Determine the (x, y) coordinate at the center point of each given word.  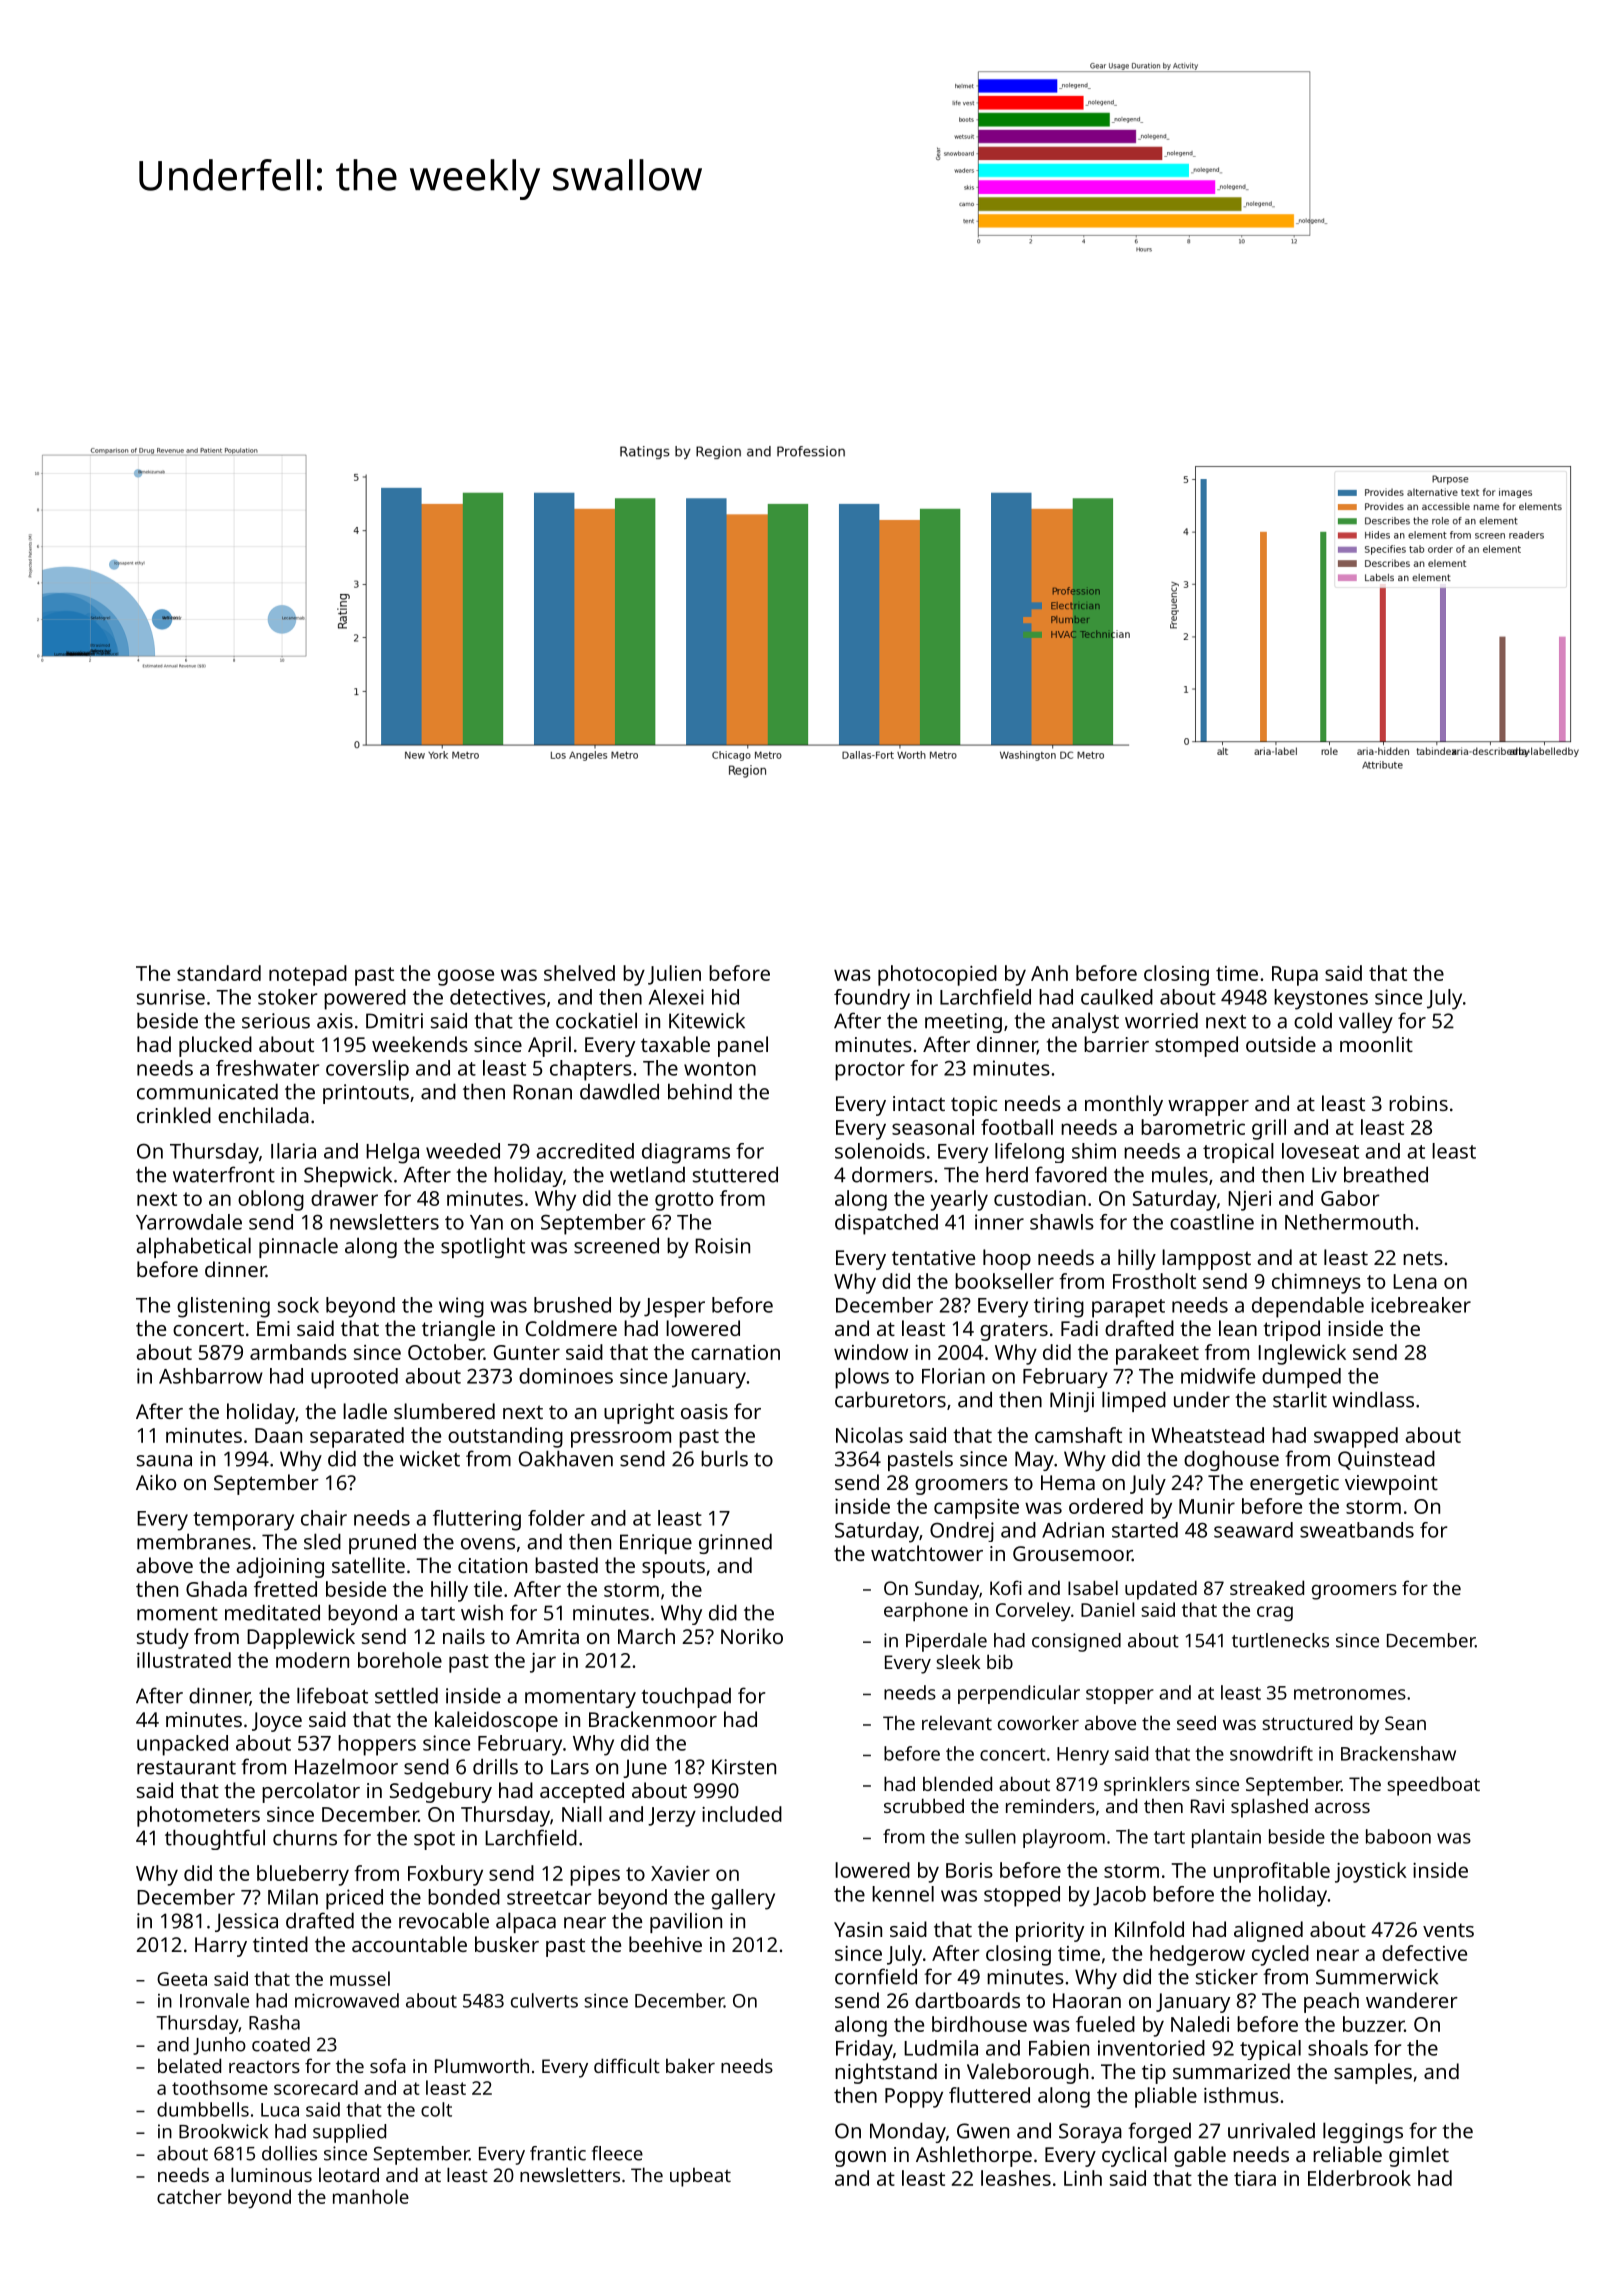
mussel (360, 1978)
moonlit (1376, 1044)
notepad (308, 975)
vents (1448, 1930)
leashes (1016, 2178)
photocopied (937, 975)
